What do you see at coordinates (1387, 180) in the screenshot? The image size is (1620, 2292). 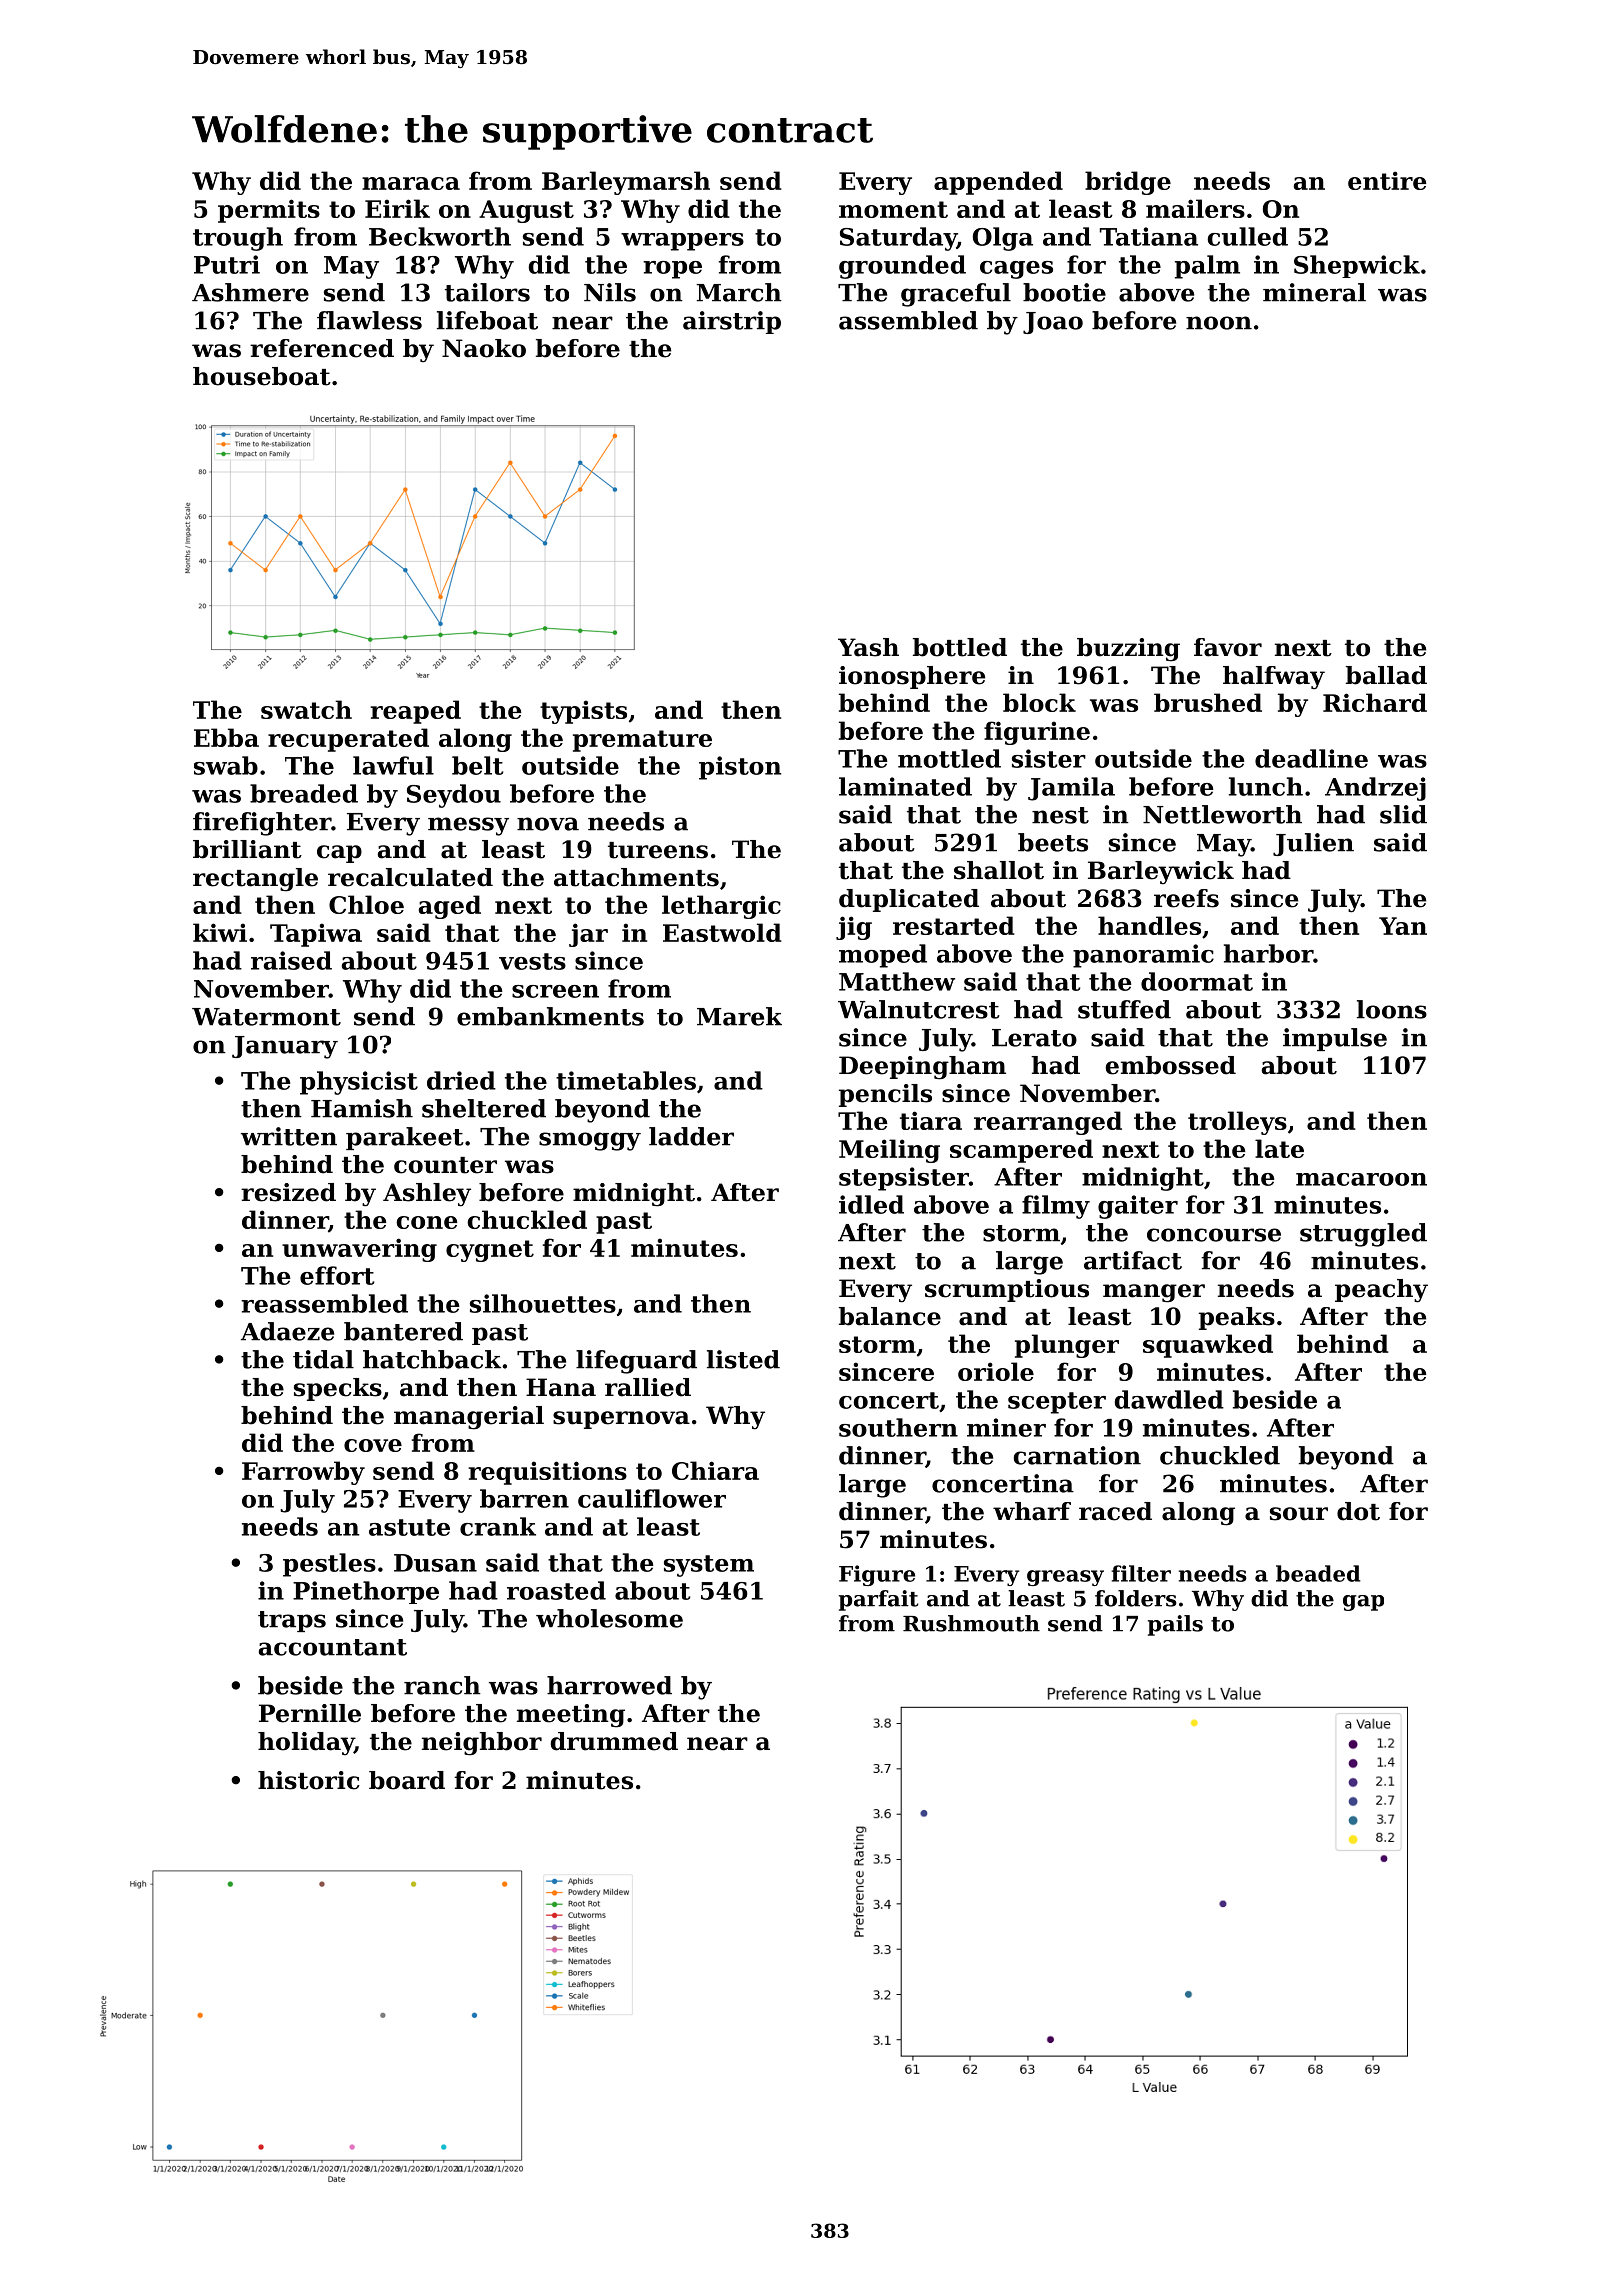 I see `entire` at bounding box center [1387, 180].
